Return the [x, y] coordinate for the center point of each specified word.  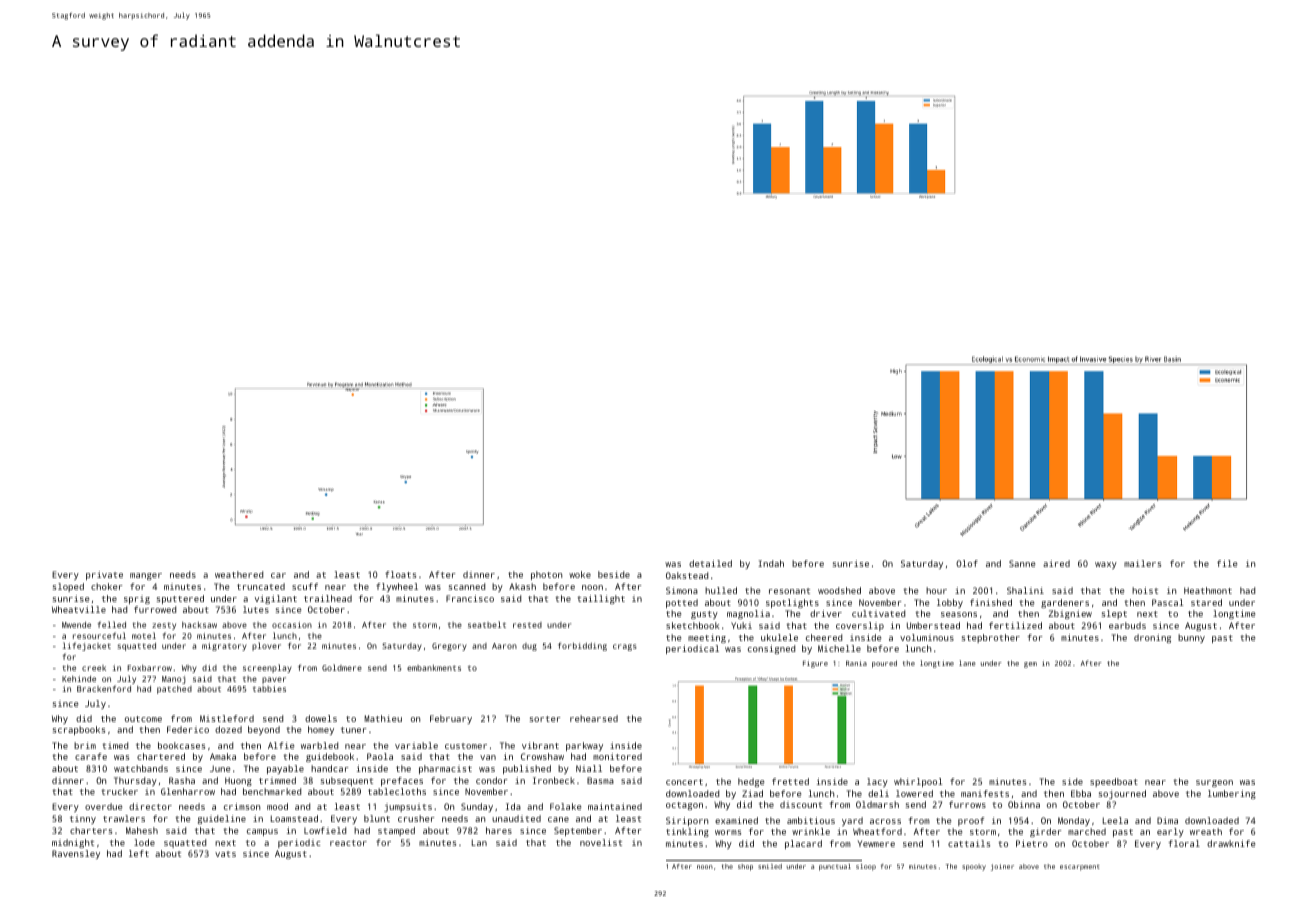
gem [1030, 665]
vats [225, 854]
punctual [835, 867]
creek [94, 668]
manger [146, 576]
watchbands [141, 768]
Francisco [470, 598]
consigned [771, 649]
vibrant [540, 745]
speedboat [1114, 782]
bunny [1191, 638]
